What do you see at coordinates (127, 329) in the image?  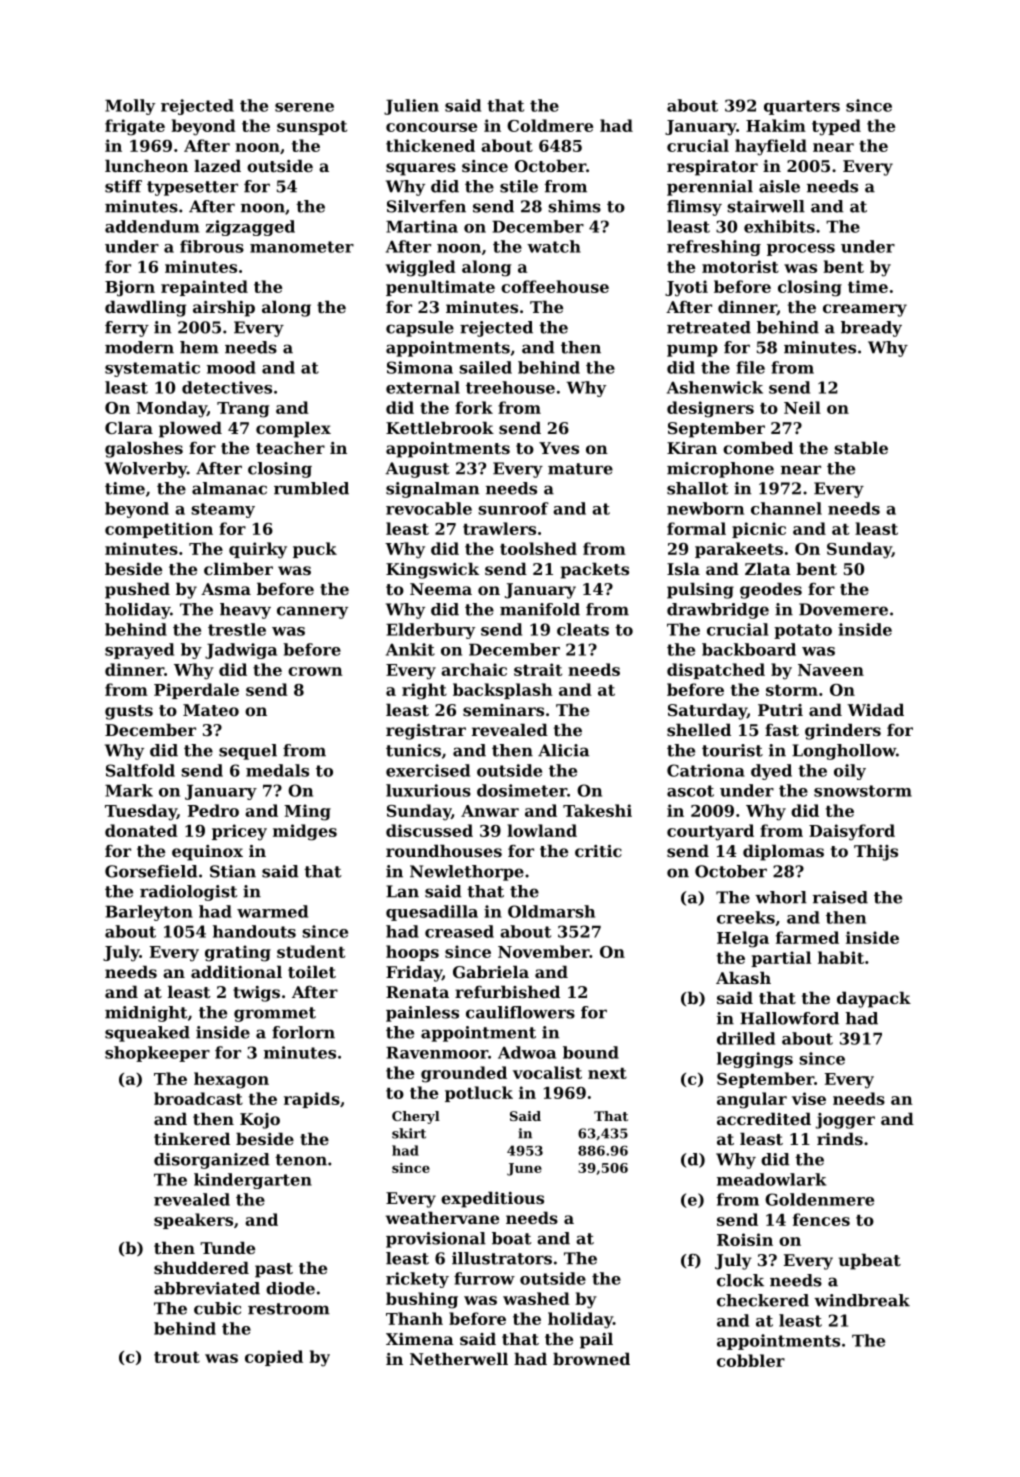 I see `ferry` at bounding box center [127, 329].
